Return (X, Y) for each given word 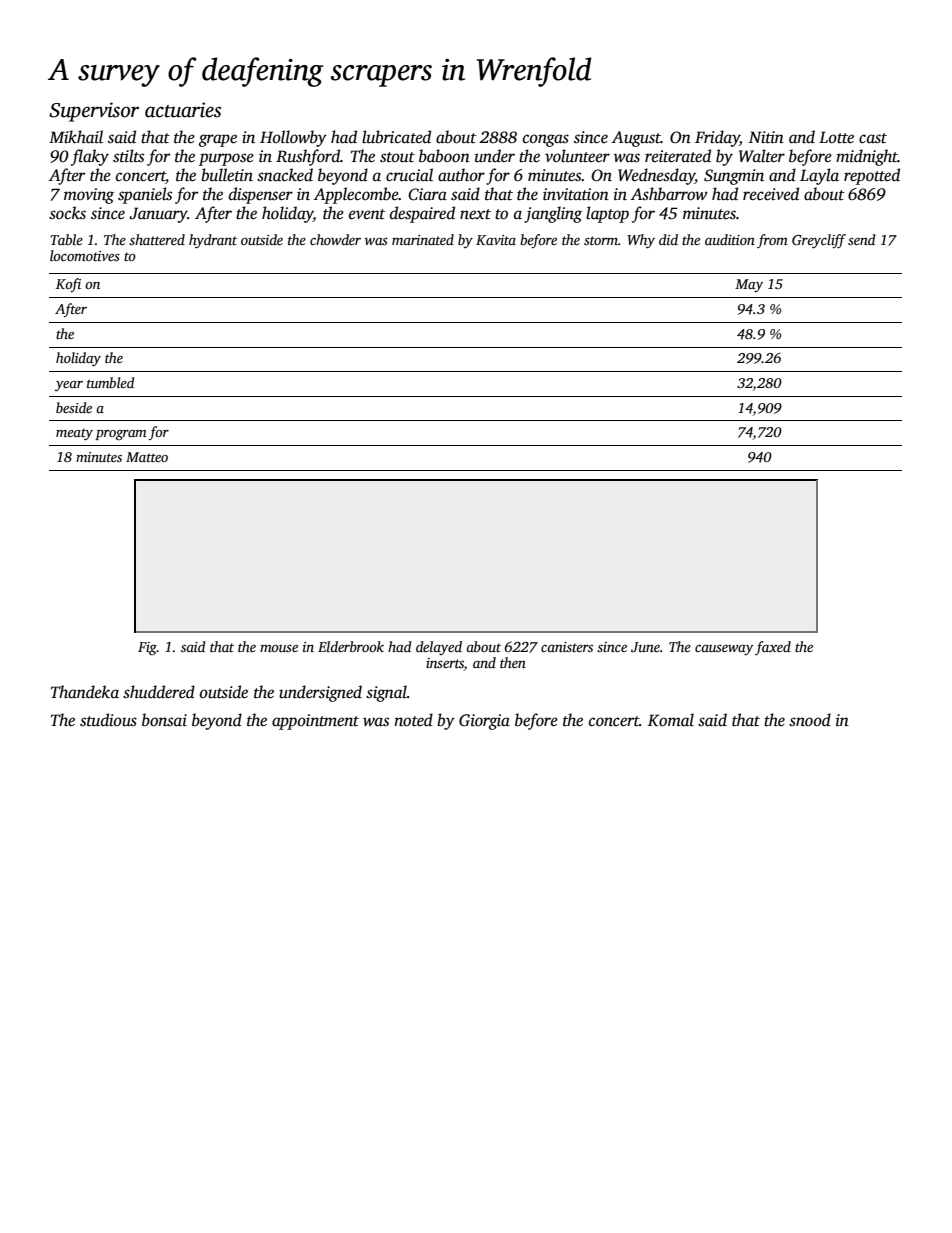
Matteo (147, 457)
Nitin (766, 137)
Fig (147, 649)
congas (546, 140)
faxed (773, 648)
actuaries (183, 110)
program (121, 435)
